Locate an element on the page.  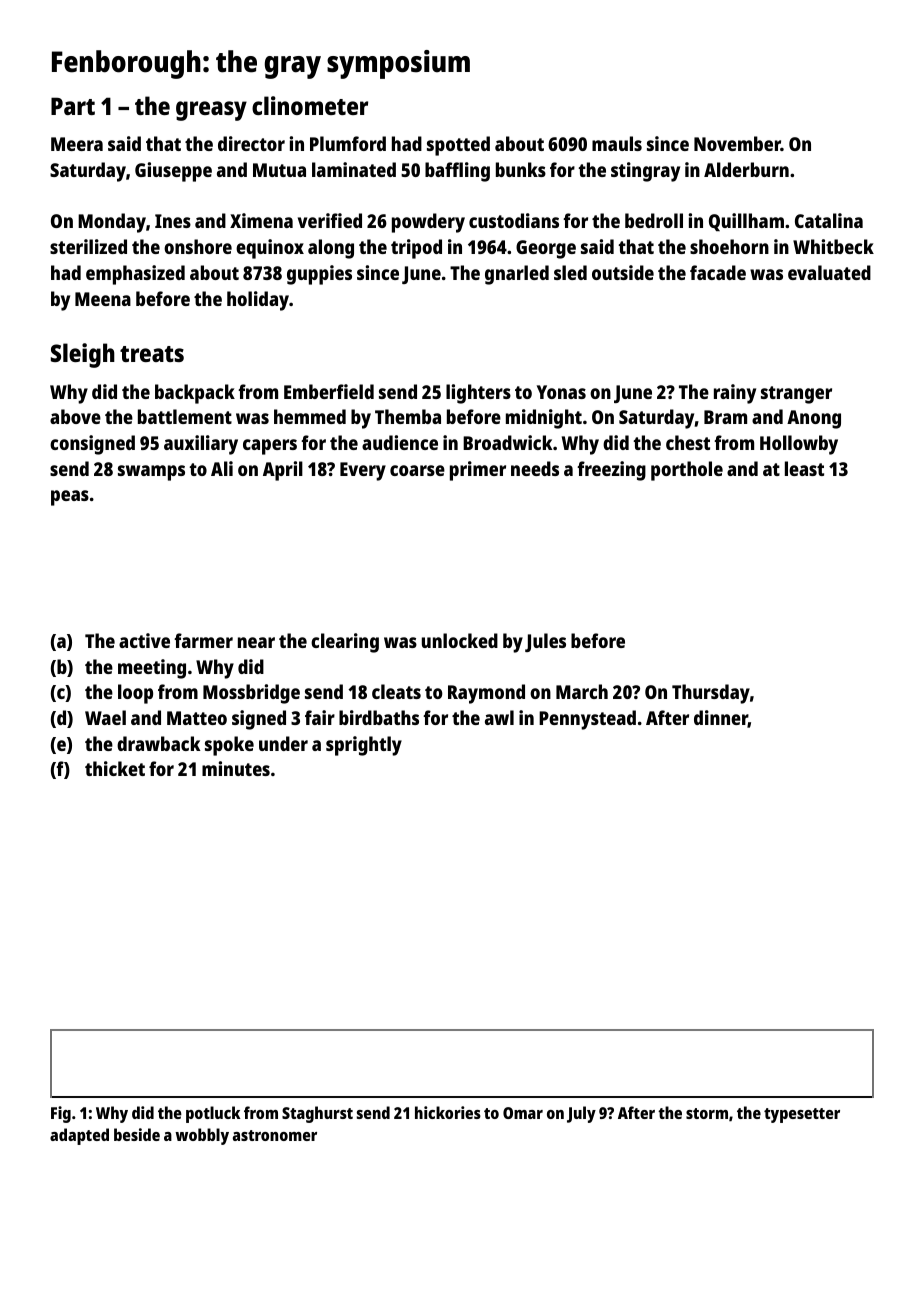
Pennystead is located at coordinates (587, 720).
